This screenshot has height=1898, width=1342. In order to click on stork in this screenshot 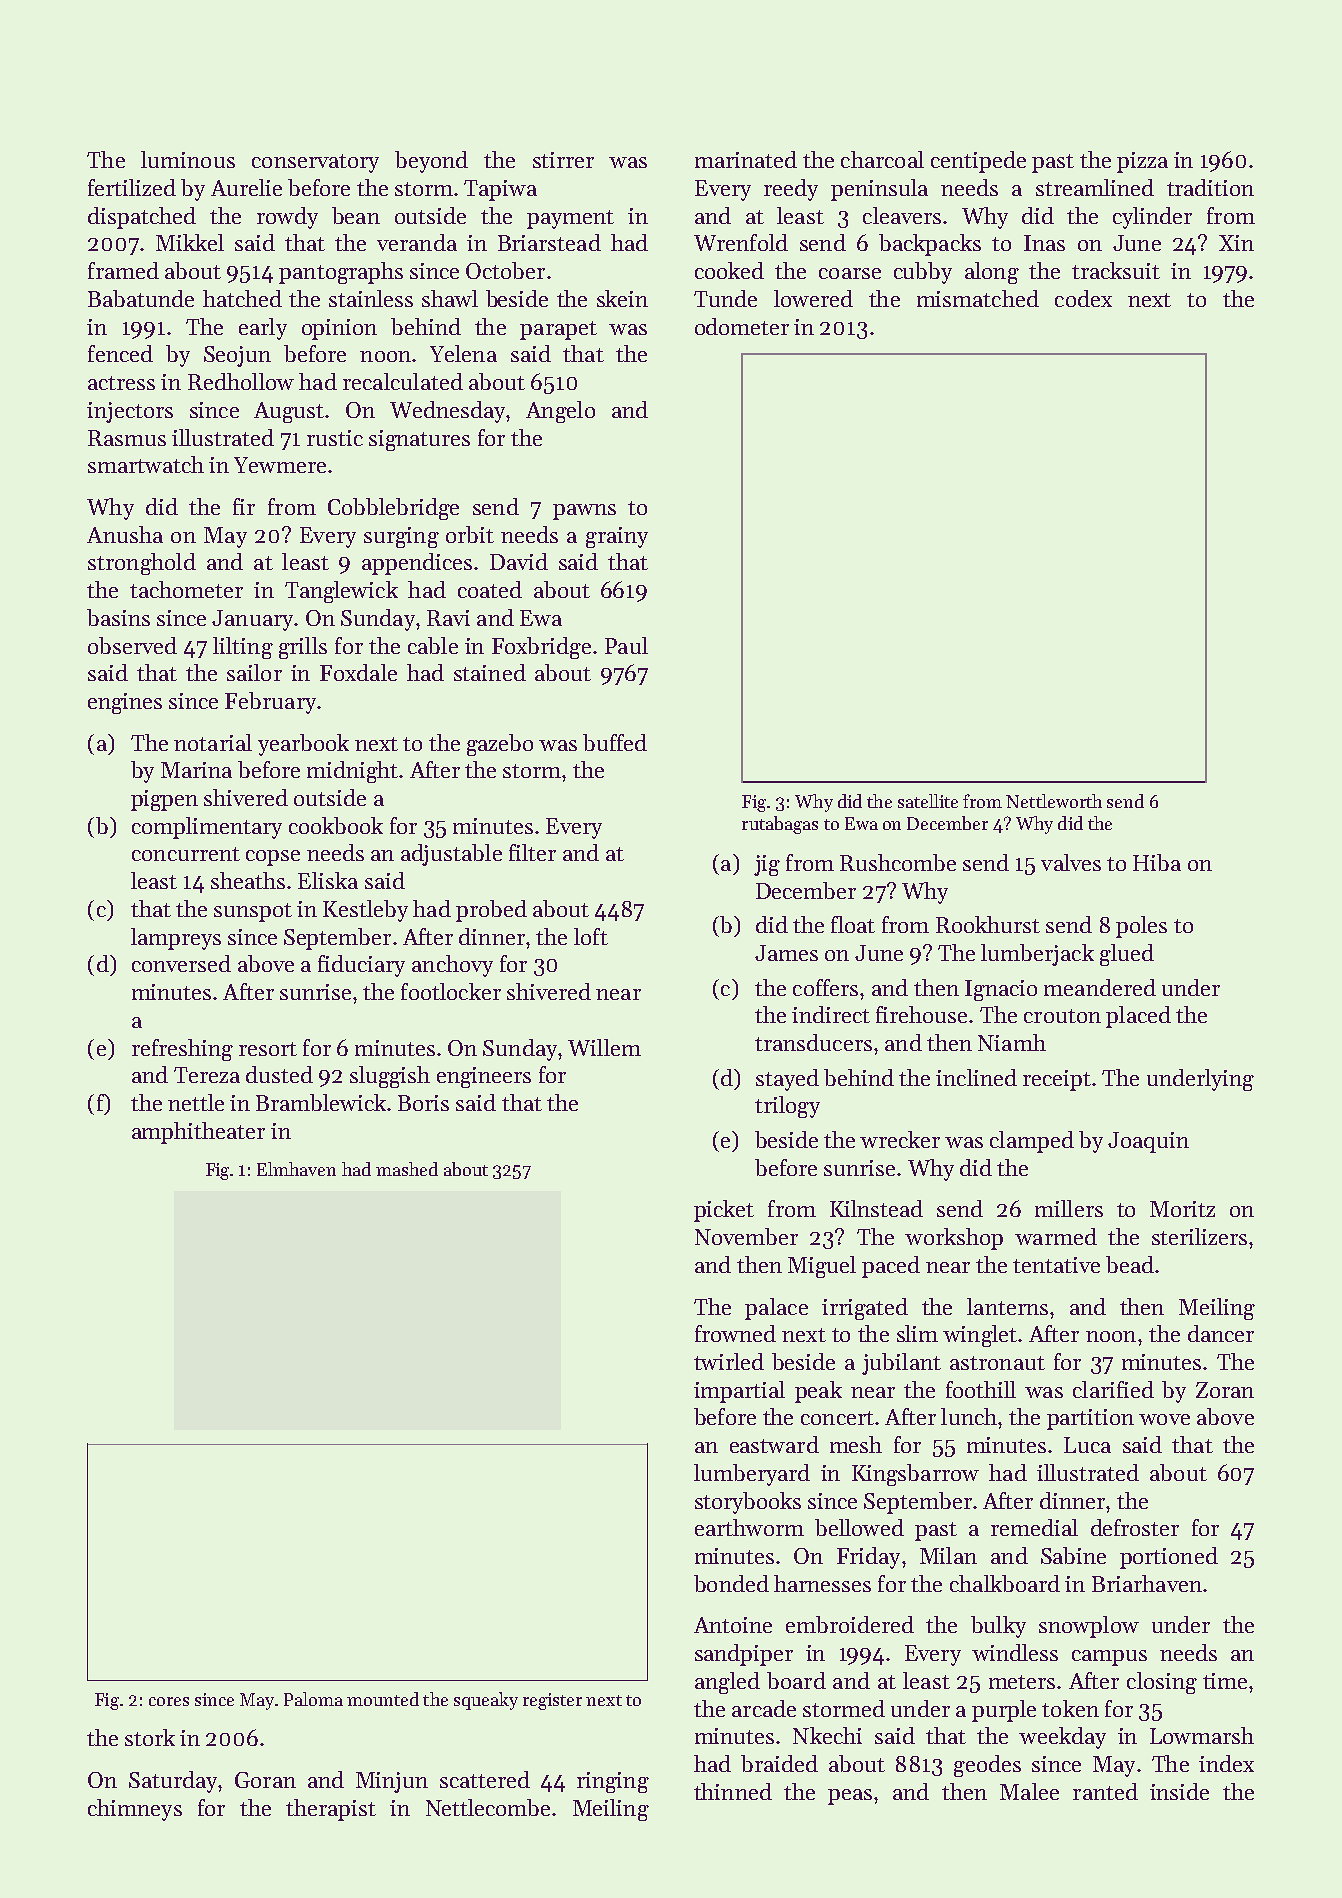, I will do `click(150, 1737)`.
